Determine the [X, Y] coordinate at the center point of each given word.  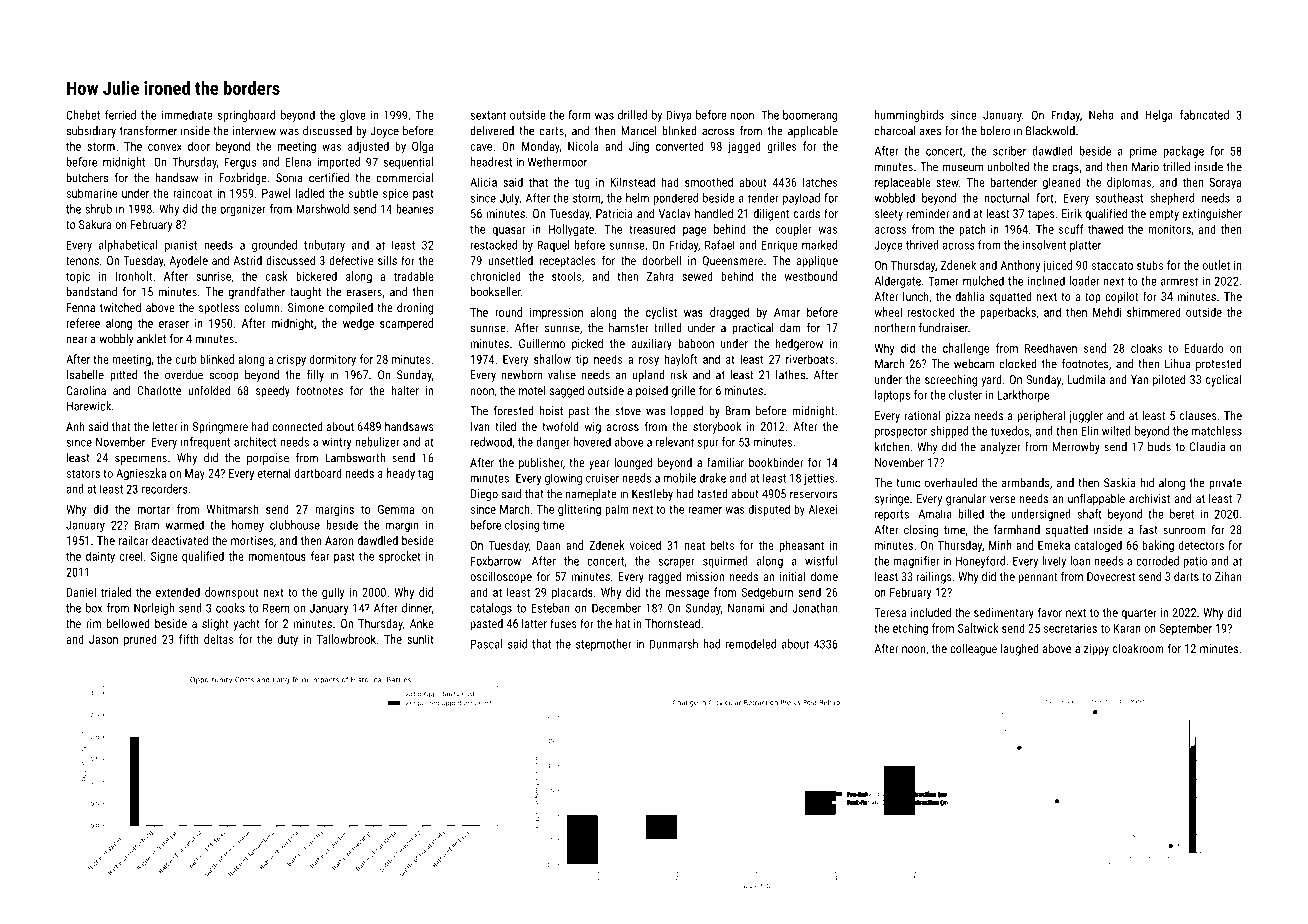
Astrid [247, 260]
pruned [140, 640]
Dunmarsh [673, 644]
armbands [1025, 483]
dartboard [318, 473]
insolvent [1044, 245]
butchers [87, 178]
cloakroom [1138, 648]
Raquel [553, 246]
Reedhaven [1051, 348]
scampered [406, 324]
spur [708, 444]
